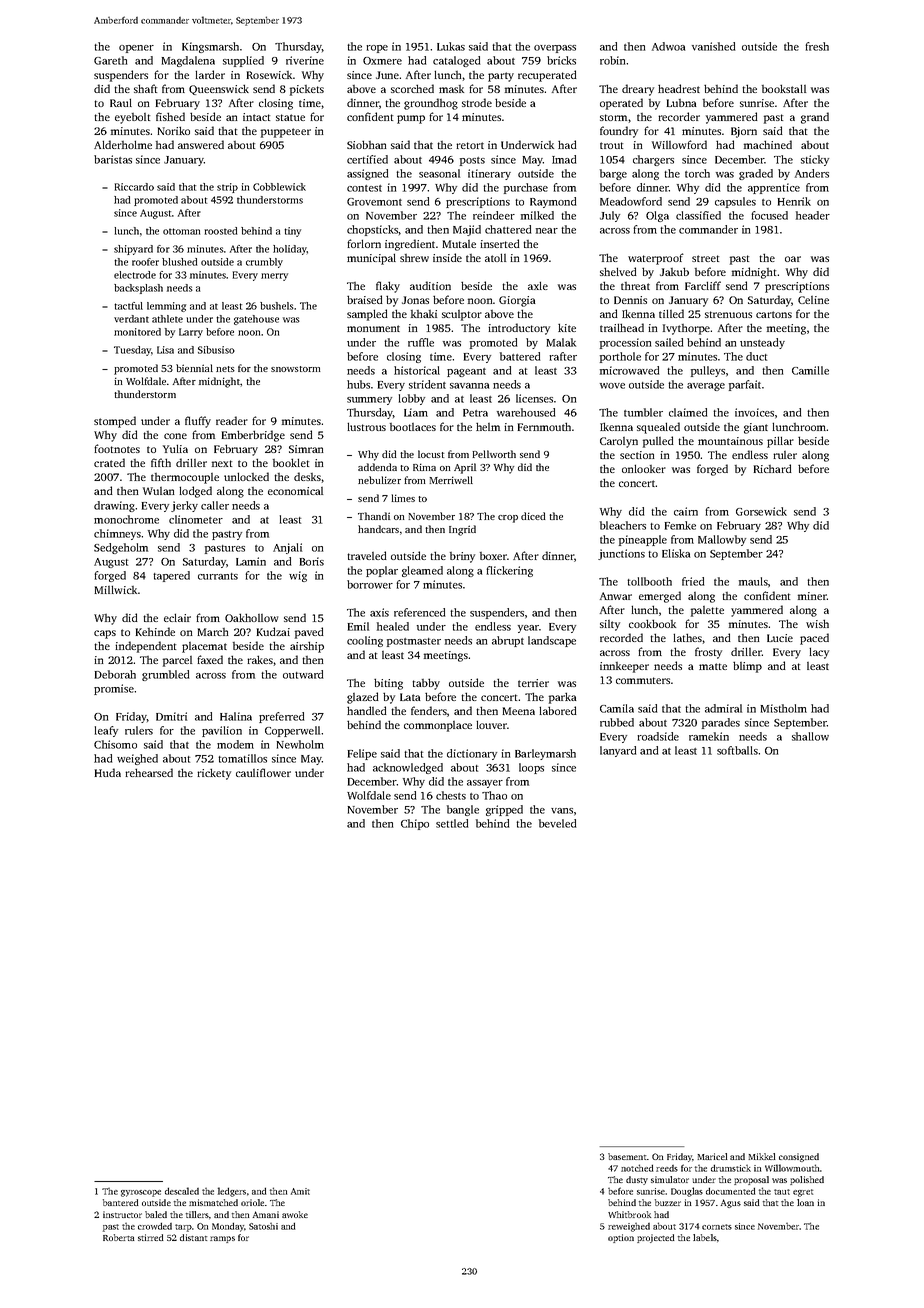 The height and width of the screenshot is (1308, 924). Describe the element at coordinates (451, 46) in the screenshot. I see `Lukas` at that location.
